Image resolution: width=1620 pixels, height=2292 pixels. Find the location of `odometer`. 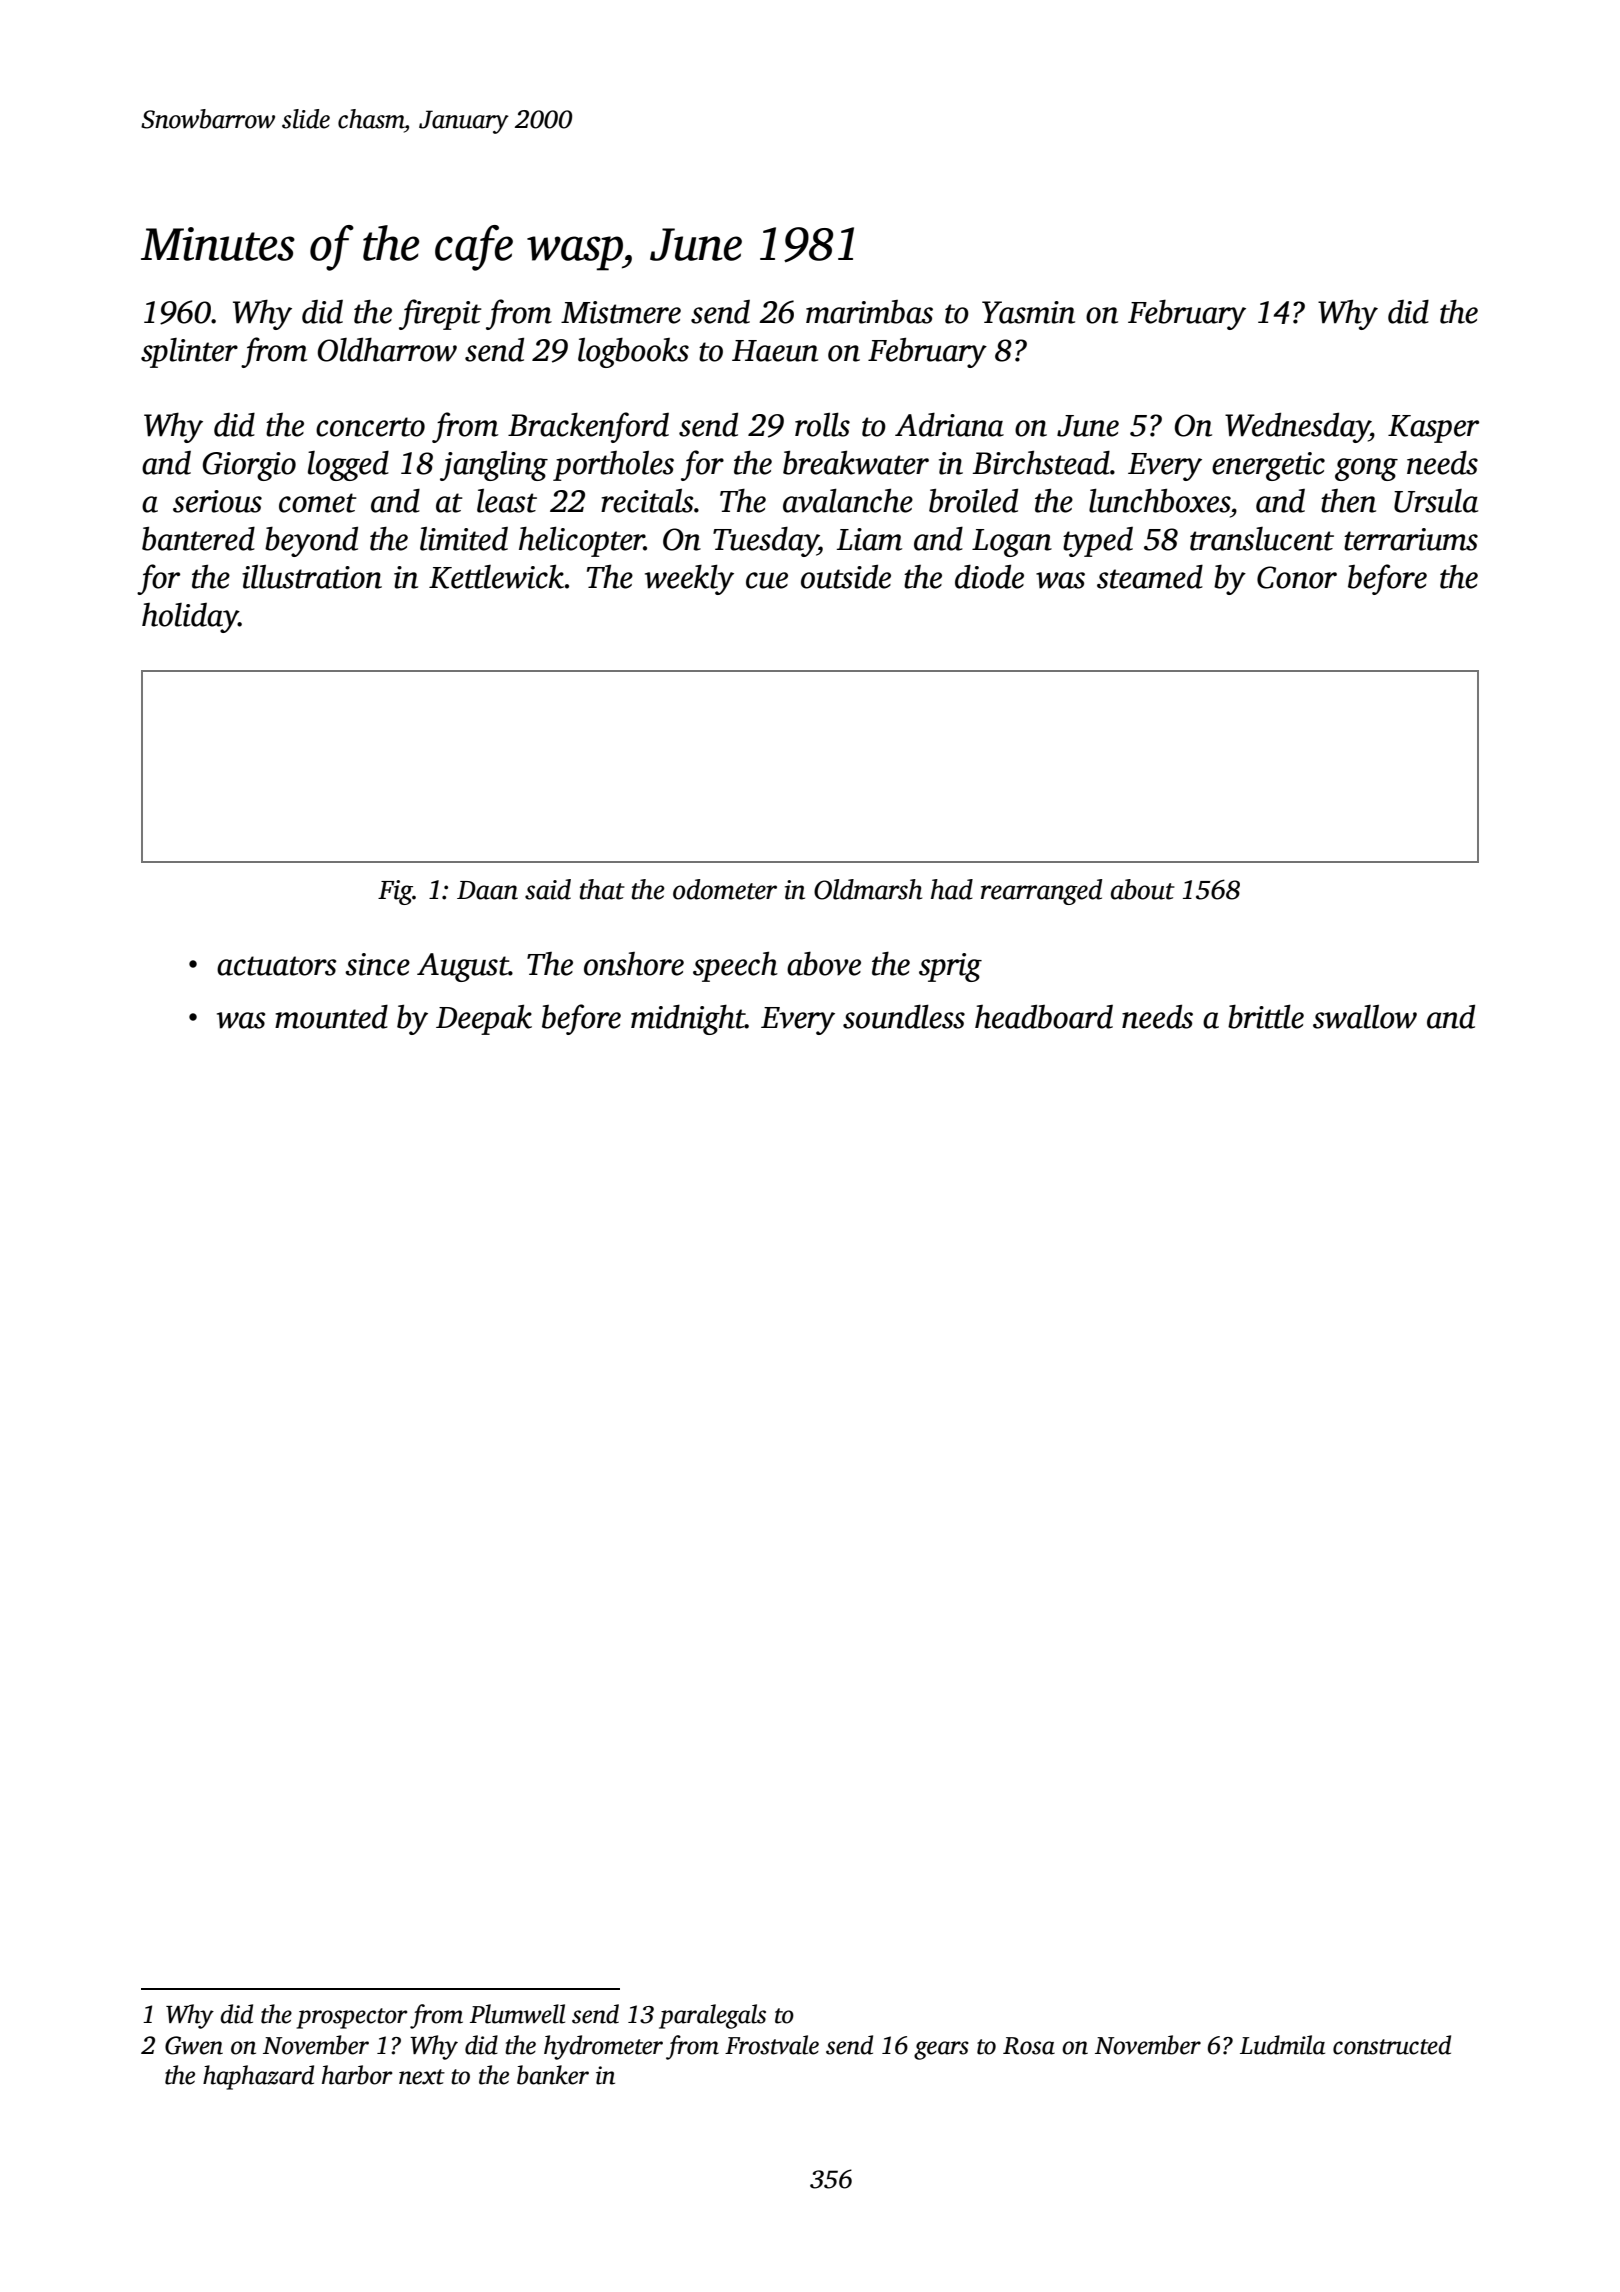

odometer is located at coordinates (725, 889).
